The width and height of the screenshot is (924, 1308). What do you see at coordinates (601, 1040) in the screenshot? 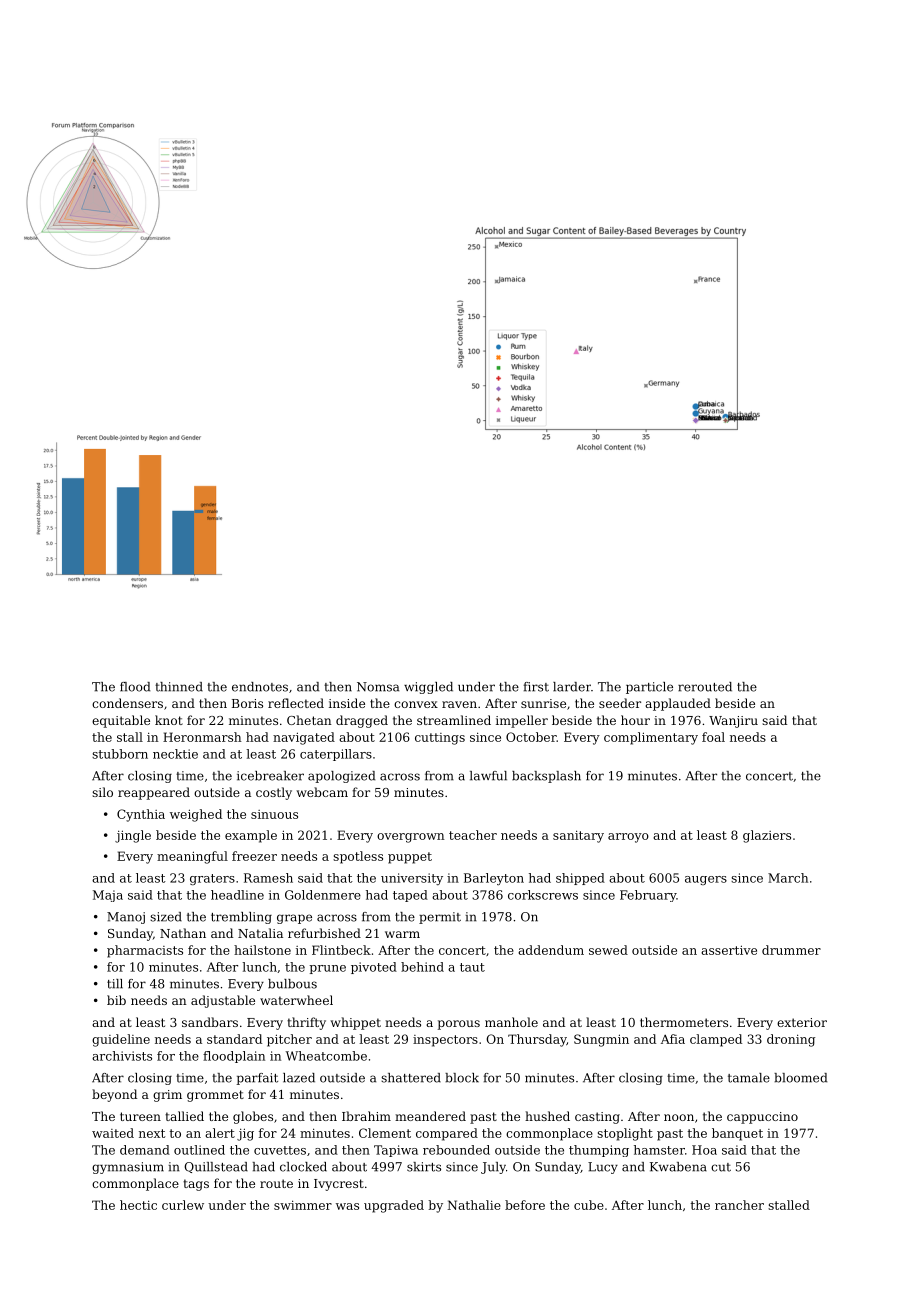
I see `Sungmin` at bounding box center [601, 1040].
